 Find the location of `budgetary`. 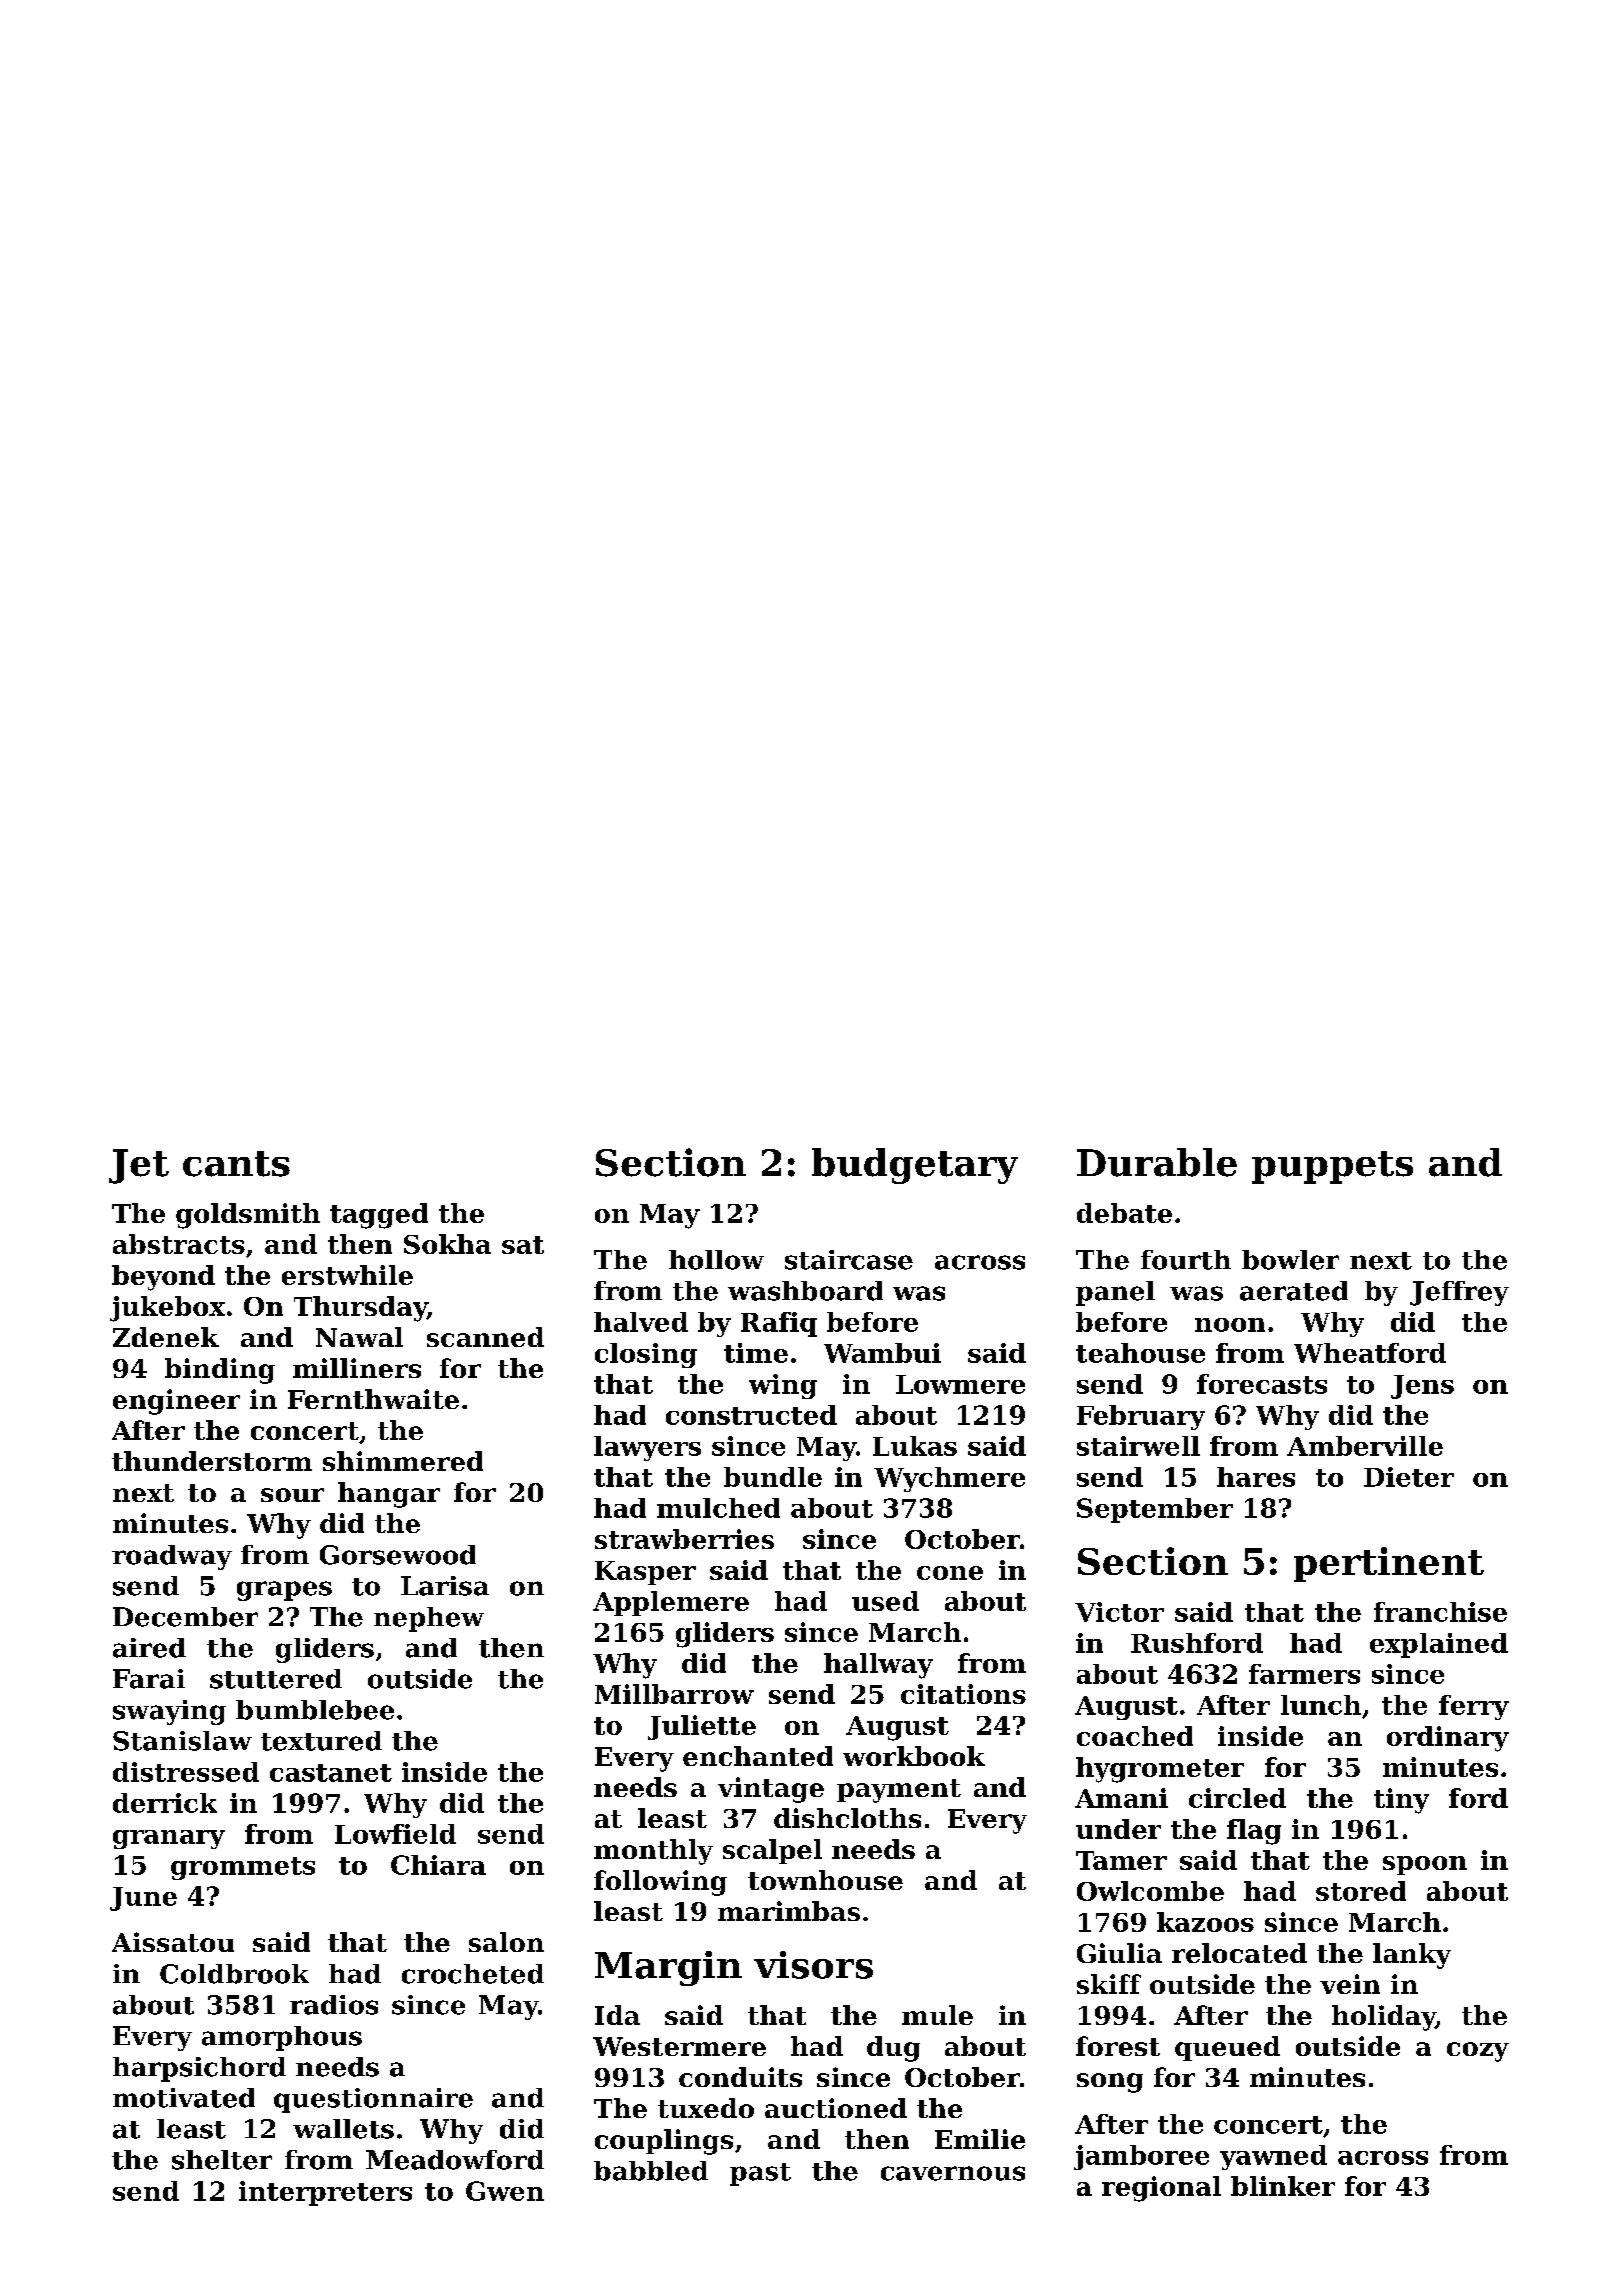

budgetary is located at coordinates (915, 1166).
